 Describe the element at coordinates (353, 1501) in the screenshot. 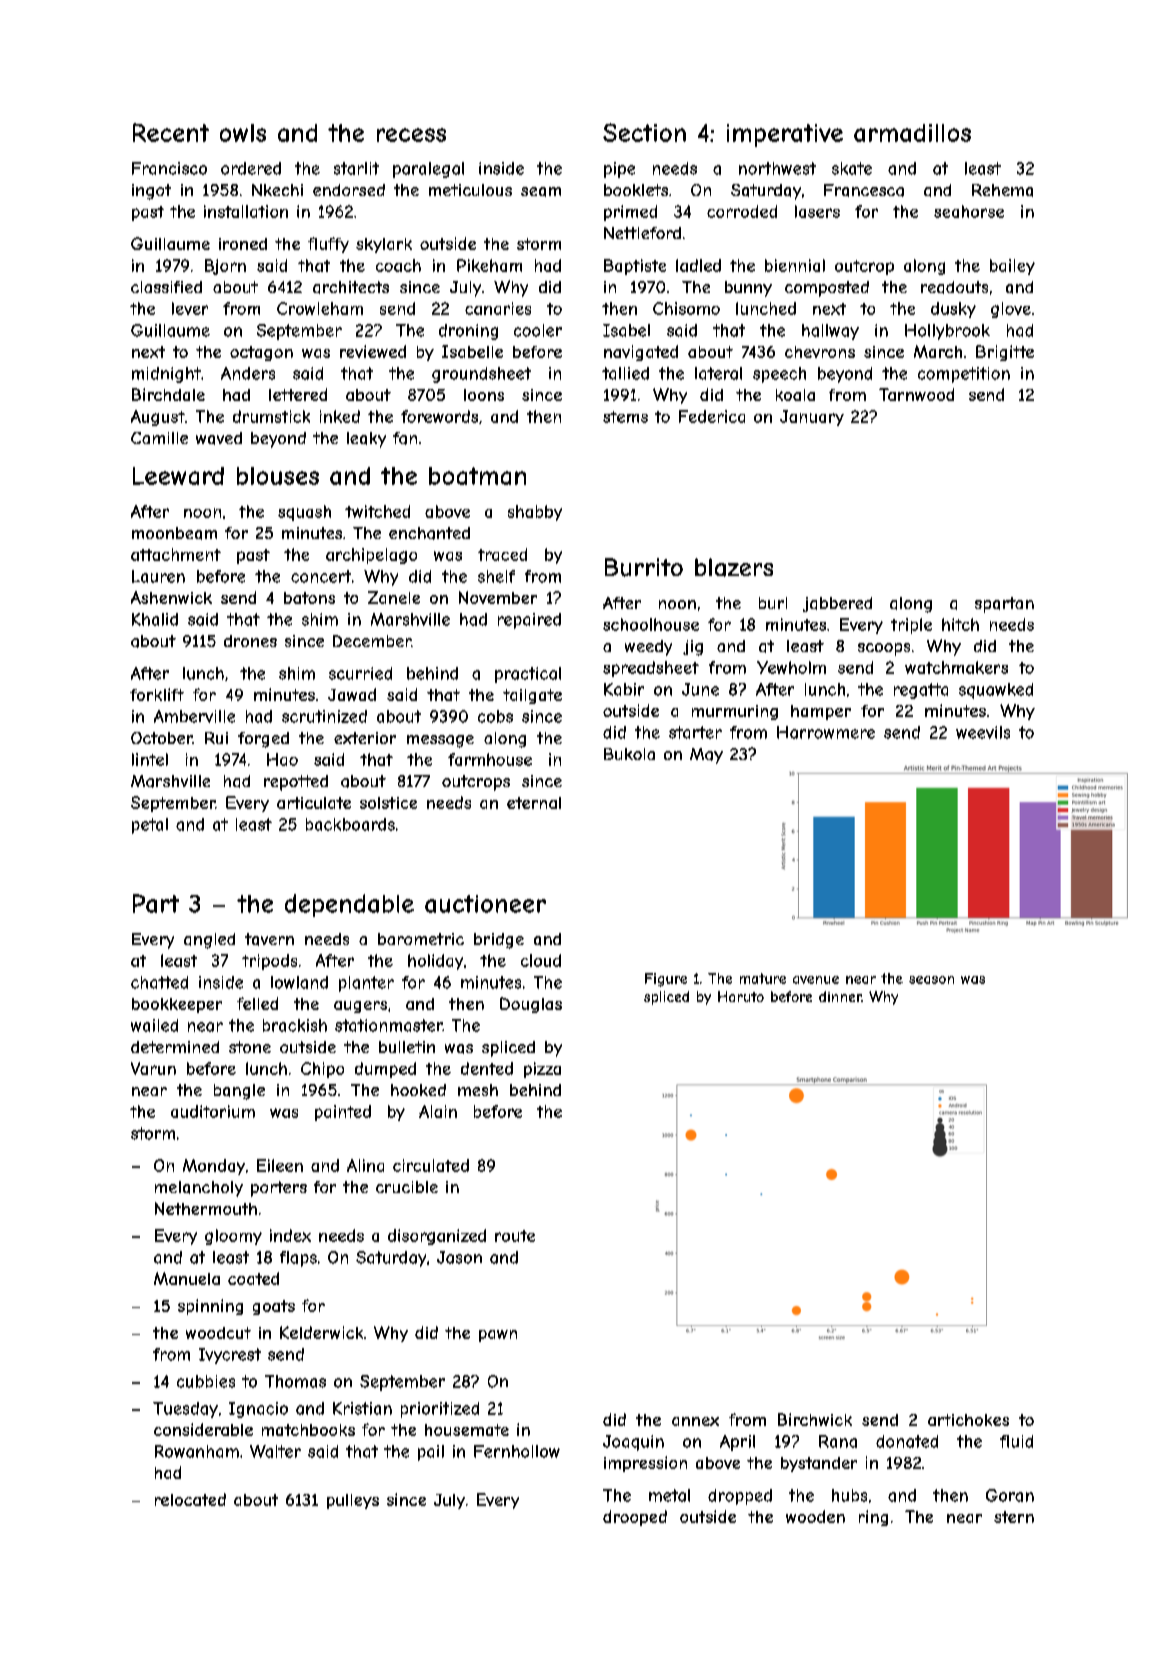

I see `pulleys` at that location.
